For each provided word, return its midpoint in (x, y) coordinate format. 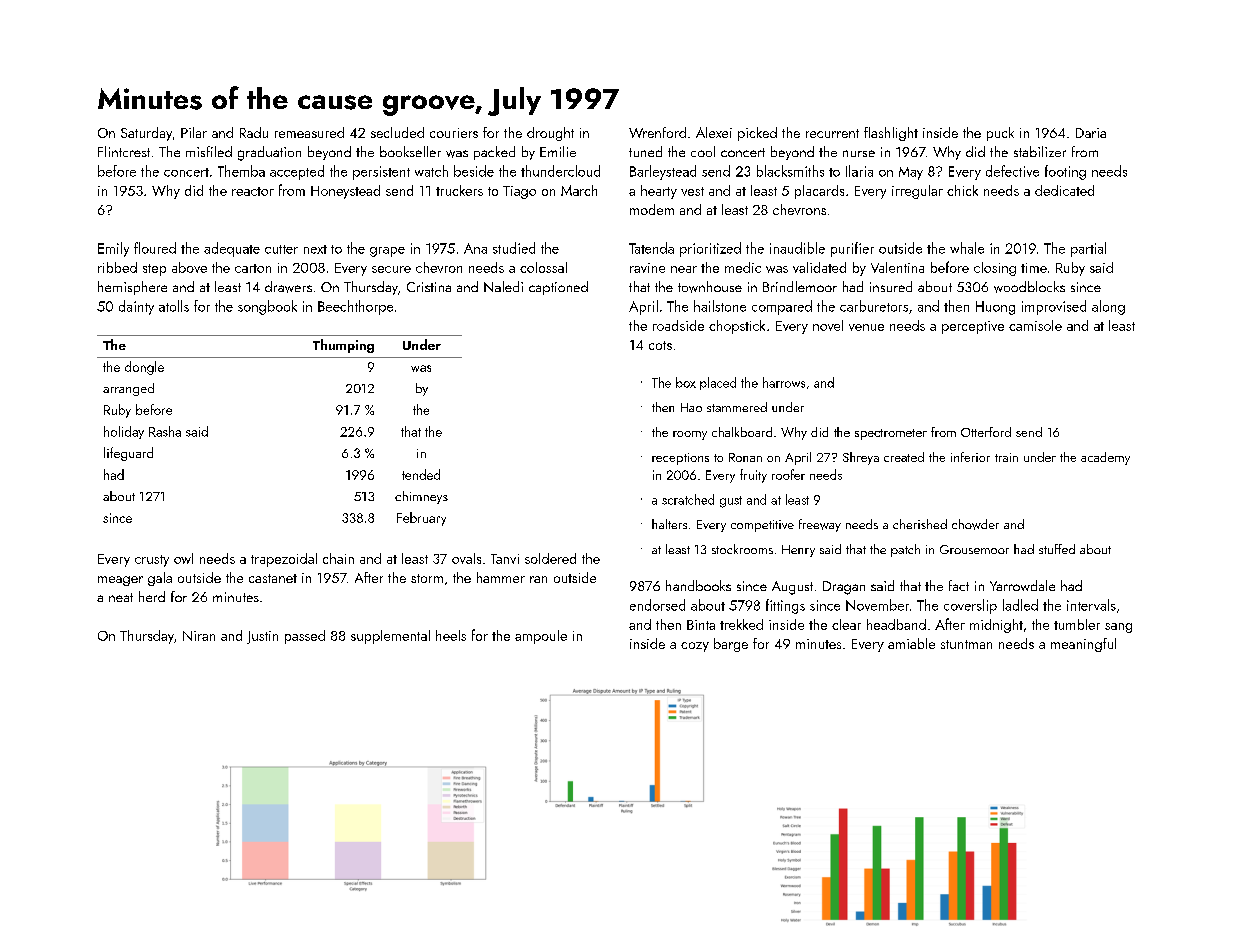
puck (1000, 134)
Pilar (194, 132)
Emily (113, 249)
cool (703, 151)
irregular (917, 192)
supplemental (390, 637)
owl (183, 558)
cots (660, 345)
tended (421, 474)
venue (866, 327)
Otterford (986, 432)
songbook (267, 307)
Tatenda (651, 248)
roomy (690, 435)
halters (669, 524)
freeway (820, 525)
